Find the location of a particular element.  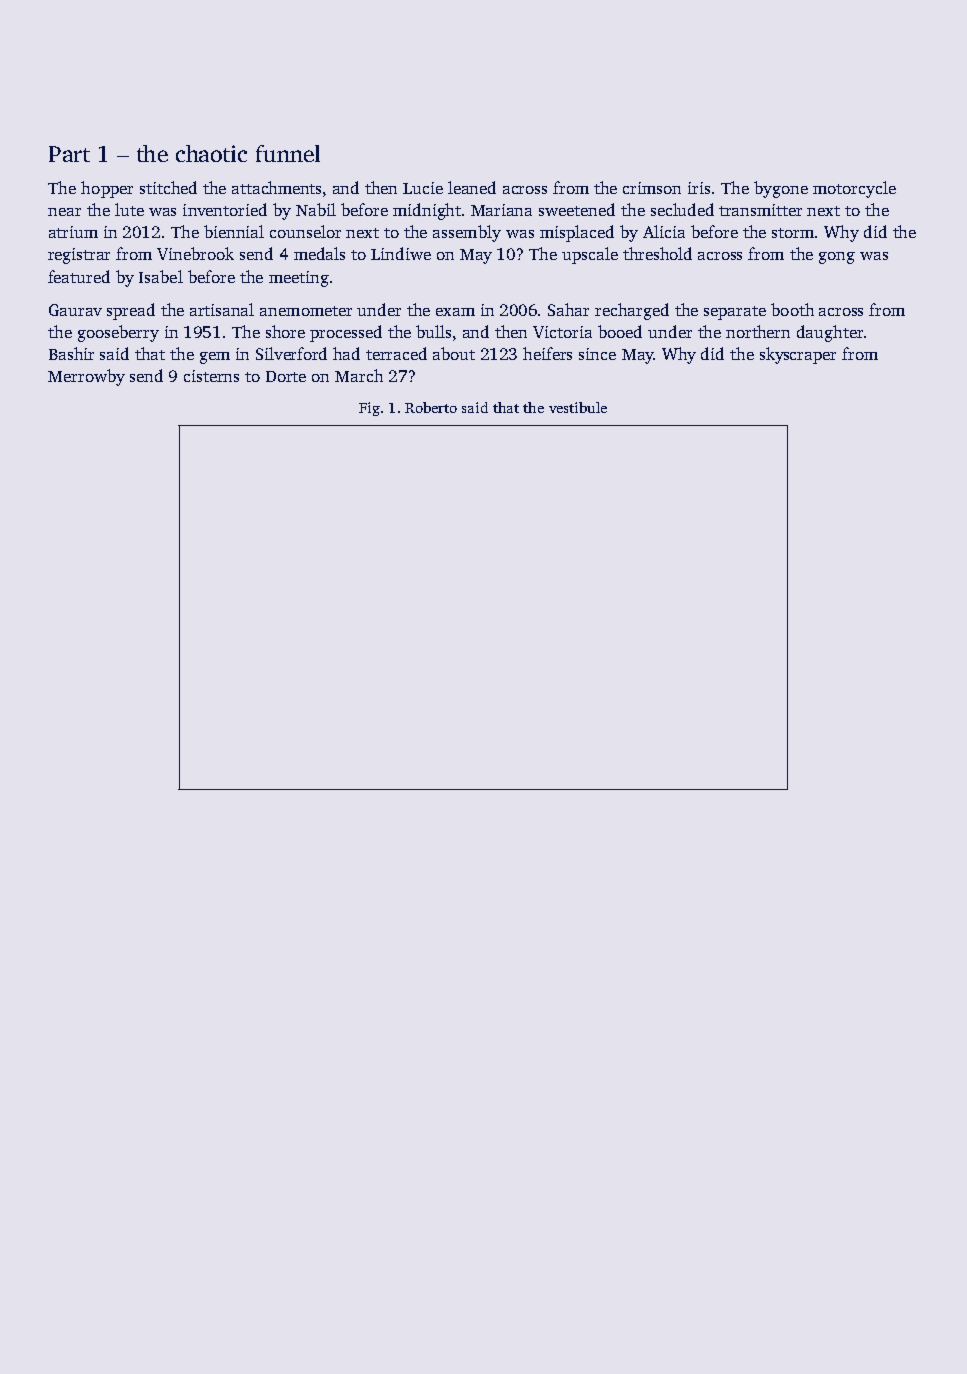

inventoried is located at coordinates (225, 209).
